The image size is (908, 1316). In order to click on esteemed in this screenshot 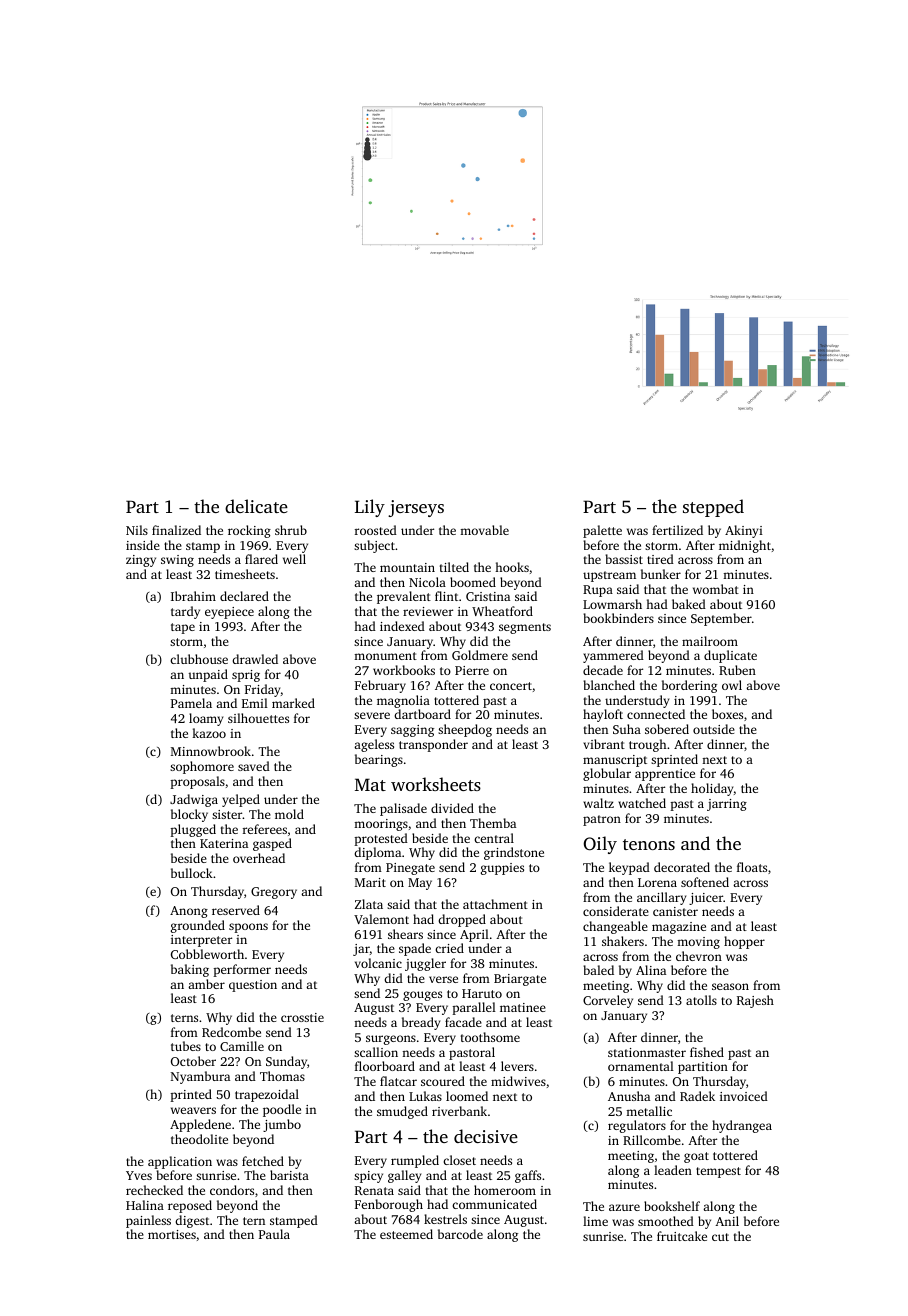, I will do `click(406, 1234)`.
